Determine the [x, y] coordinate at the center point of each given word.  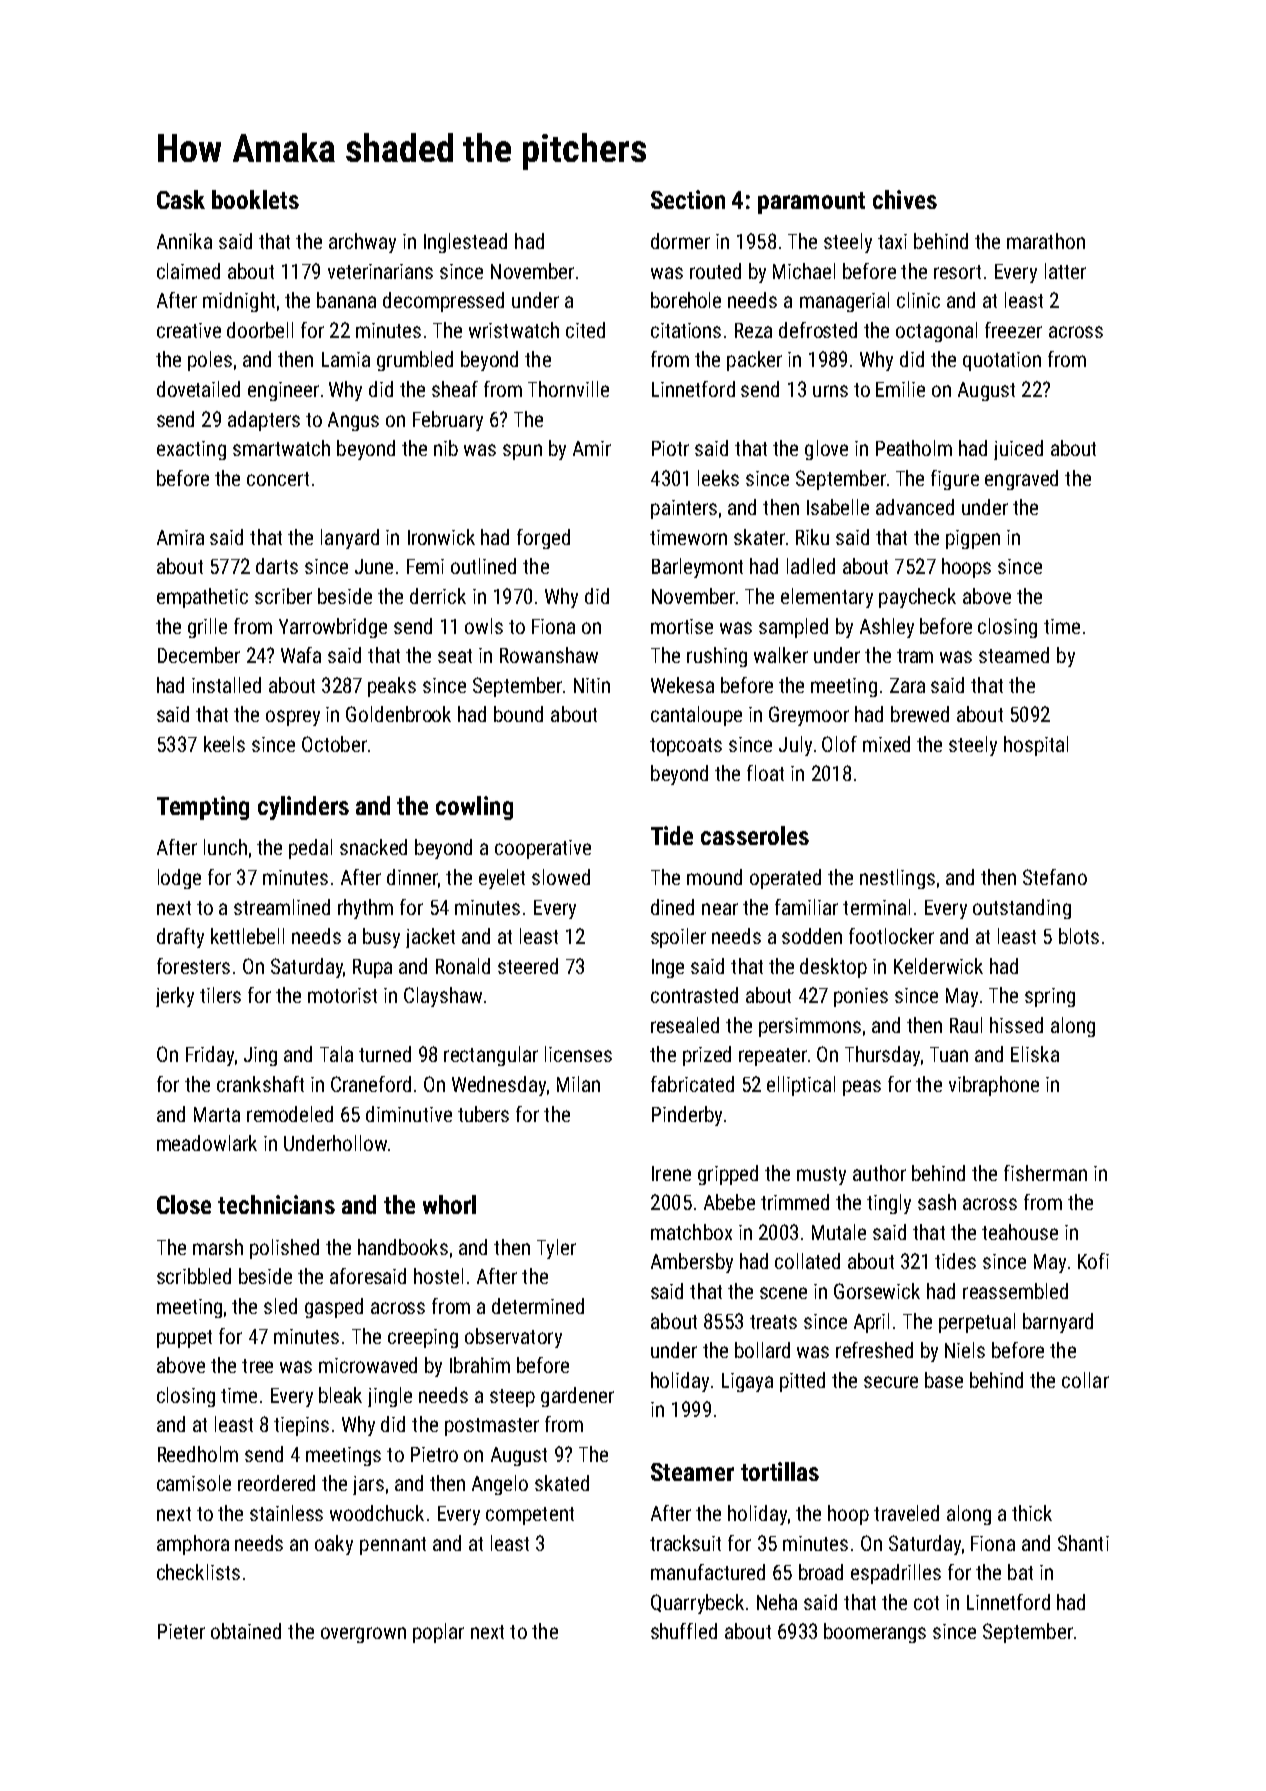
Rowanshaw [549, 655]
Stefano [1055, 877]
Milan [578, 1084]
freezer [1013, 330]
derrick [438, 596]
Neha [777, 1602]
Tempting [203, 808]
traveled [906, 1513]
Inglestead [465, 243]
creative [189, 330]
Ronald [463, 966]
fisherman [1045, 1173]
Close [184, 1204]
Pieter [181, 1631]
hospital [1036, 746]
